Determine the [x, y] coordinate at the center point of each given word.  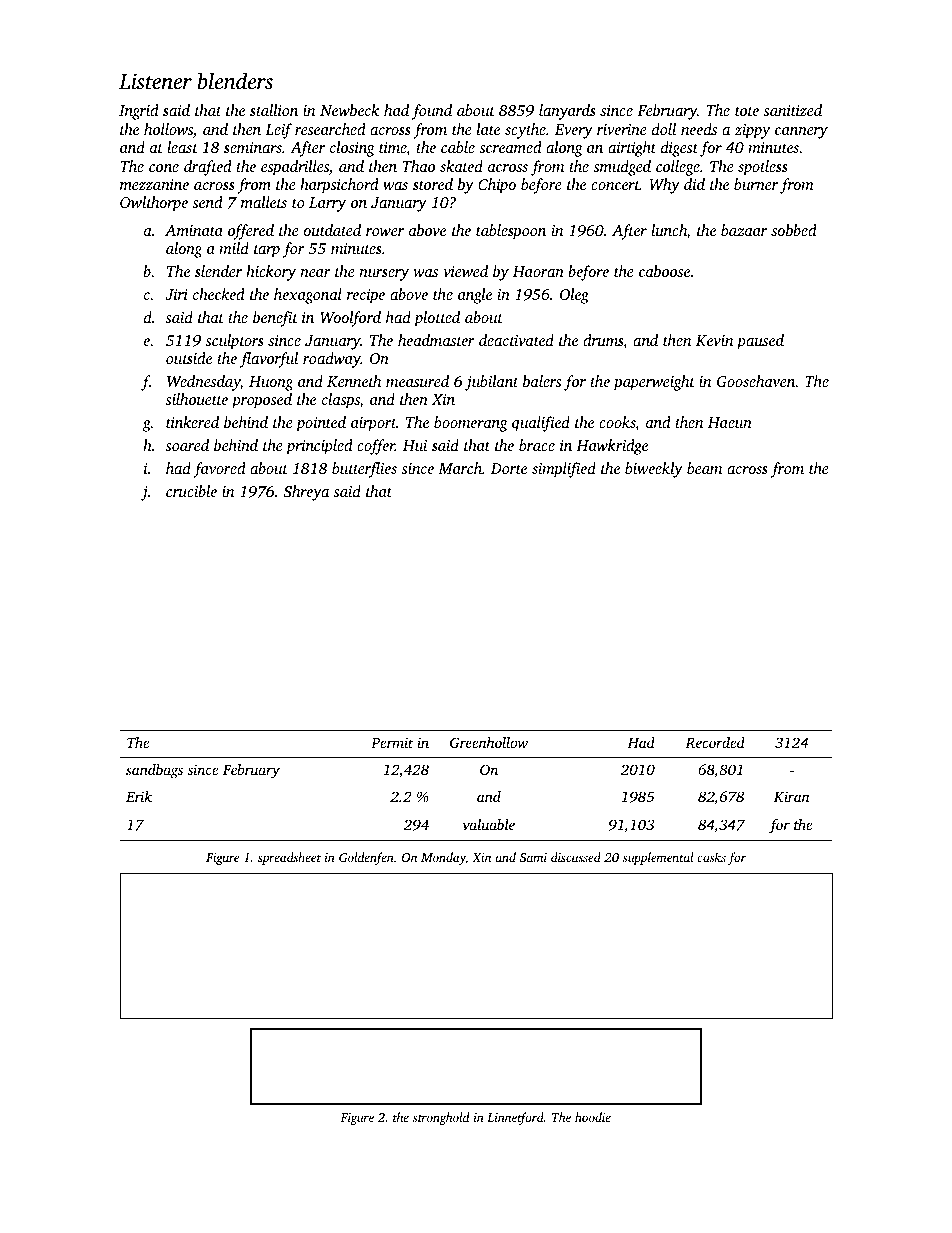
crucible [191, 491]
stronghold [441, 1118]
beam [704, 468]
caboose [664, 271]
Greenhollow [489, 742]
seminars [253, 147]
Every [574, 131]
